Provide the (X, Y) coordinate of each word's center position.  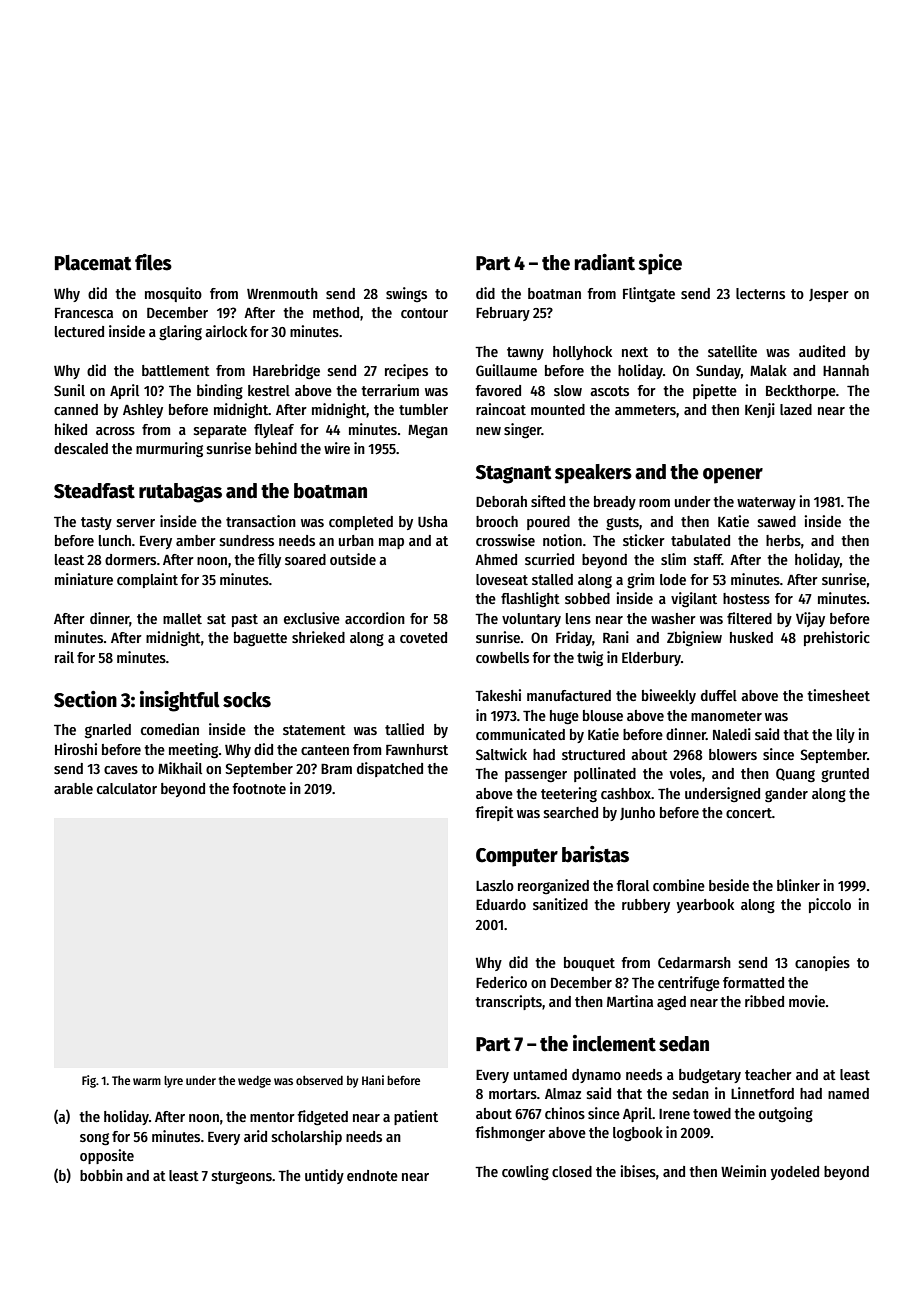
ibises (638, 1171)
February (503, 314)
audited (822, 351)
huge (564, 717)
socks (247, 700)
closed (572, 1171)
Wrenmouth (282, 293)
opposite (107, 1156)
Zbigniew (694, 639)
